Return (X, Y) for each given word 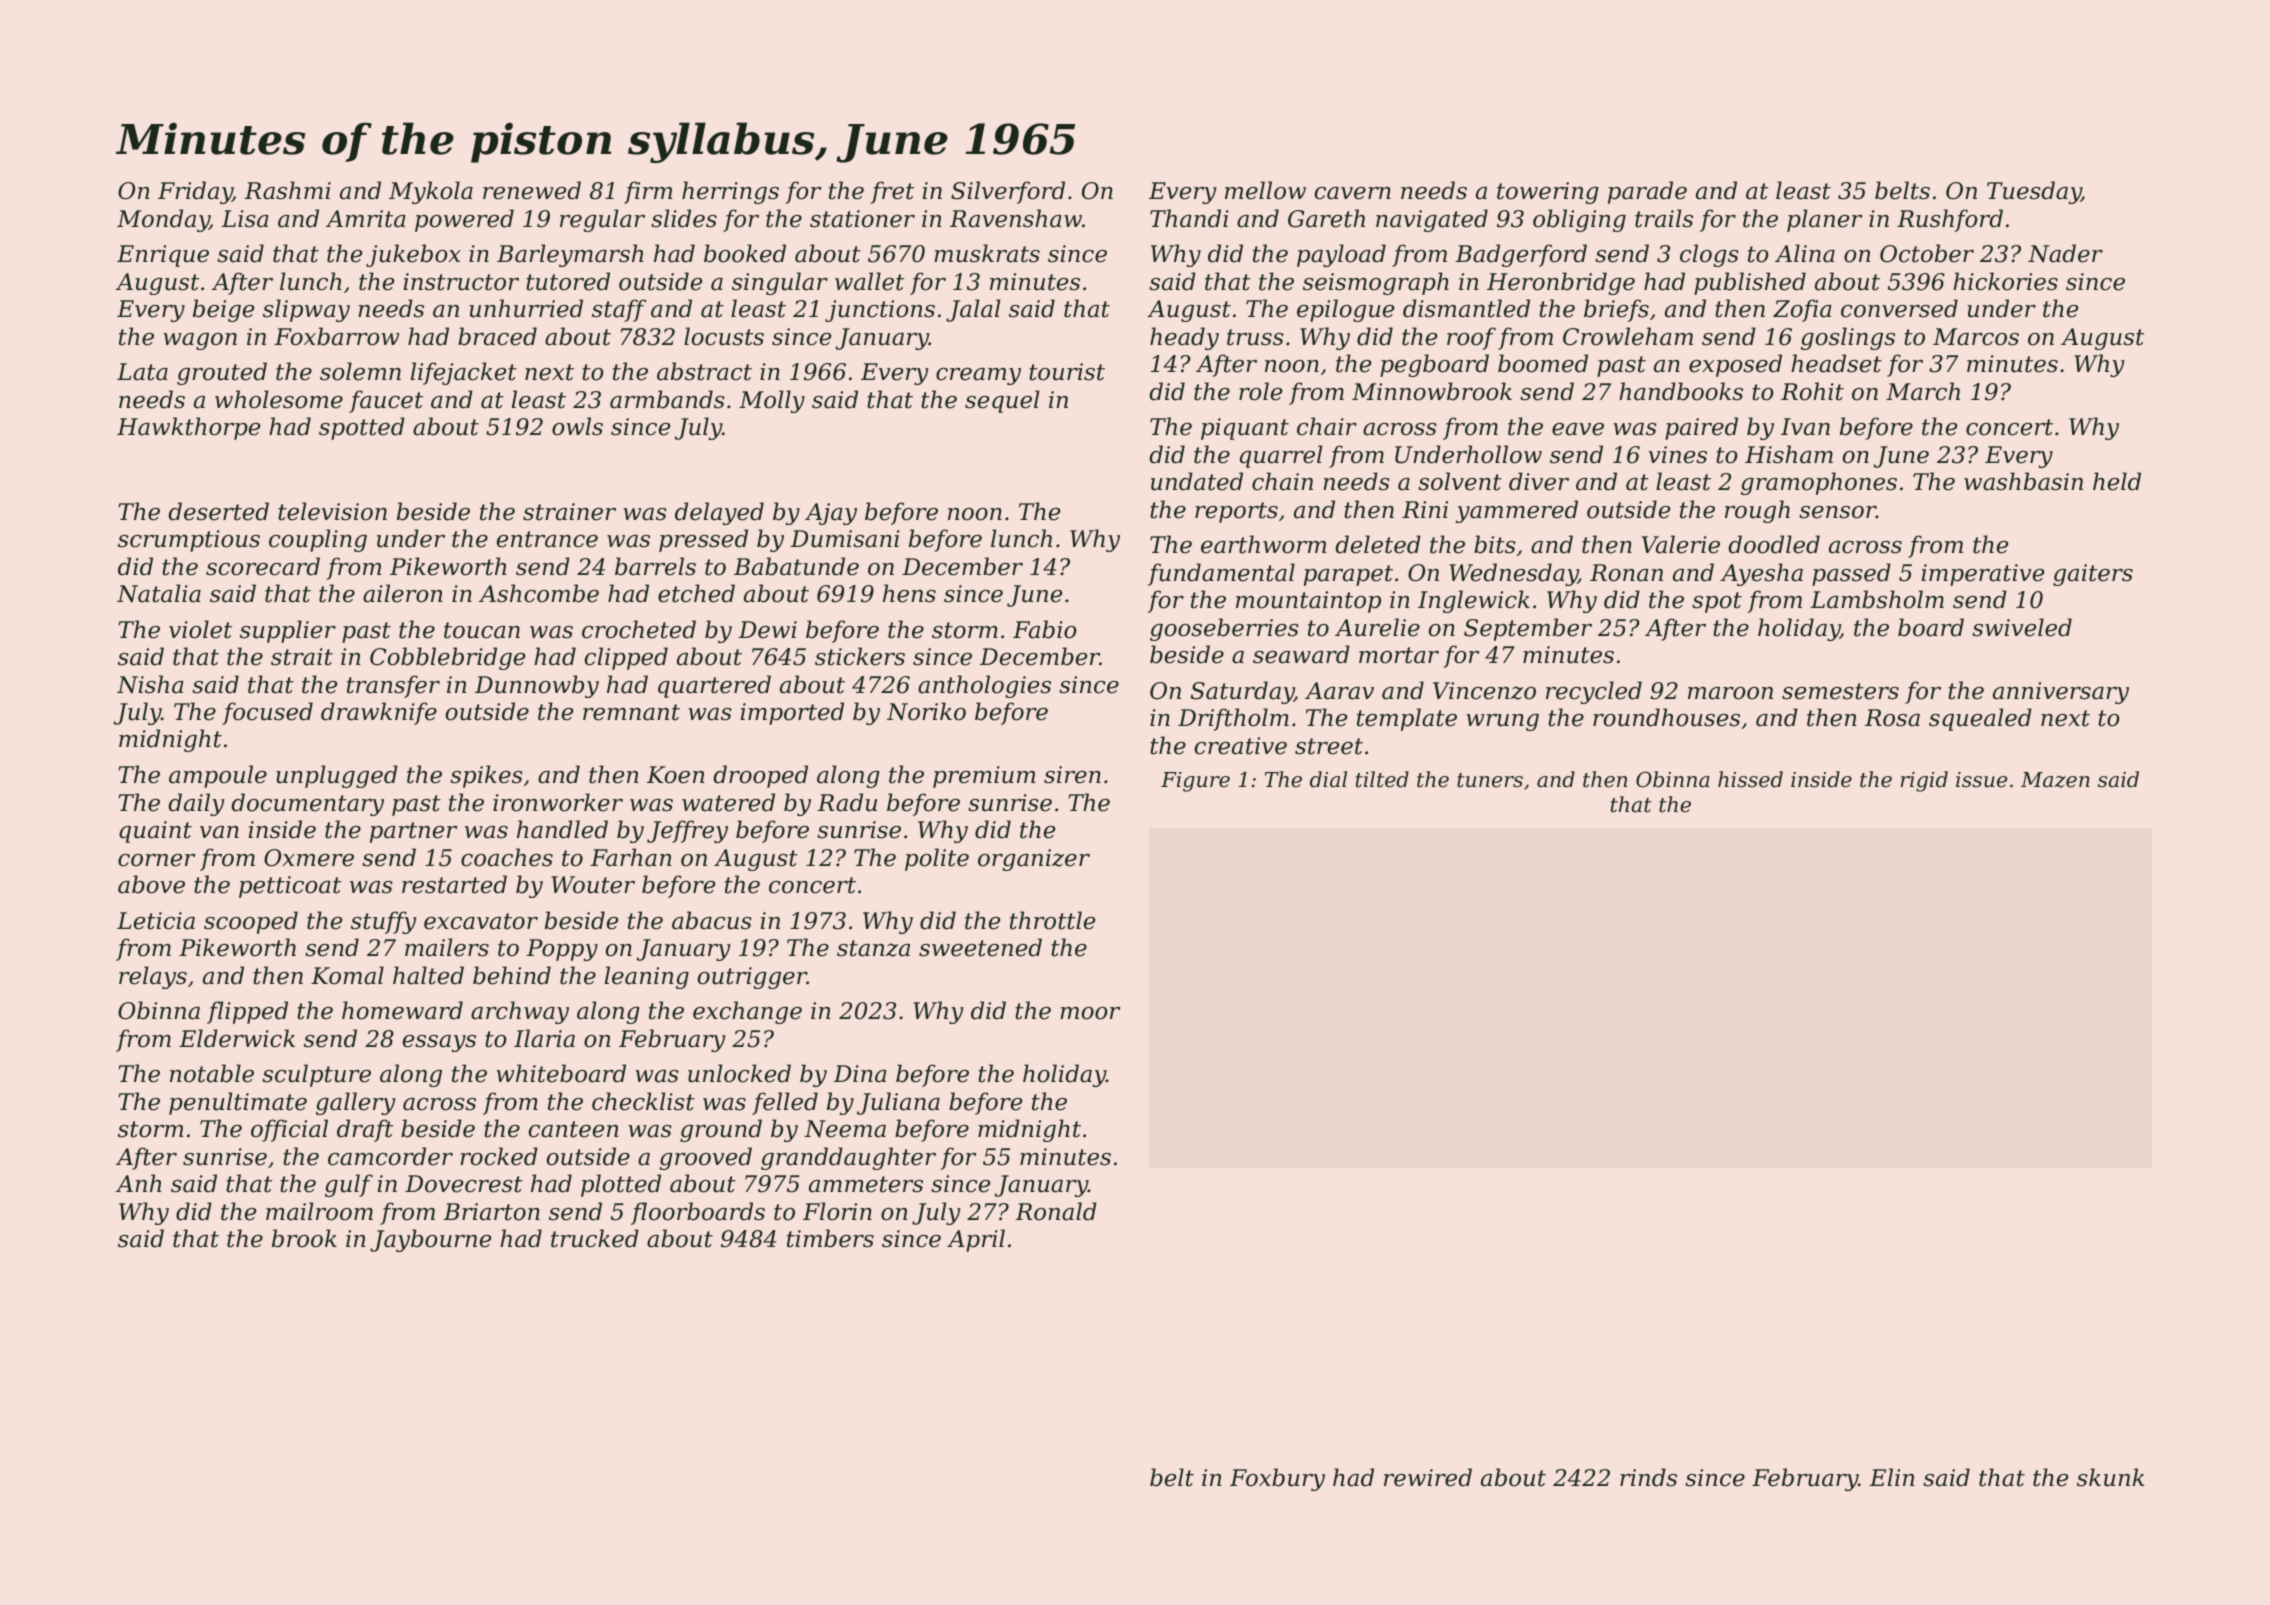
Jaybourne (430, 1240)
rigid (1924, 781)
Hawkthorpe (188, 428)
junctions (880, 311)
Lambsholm (1877, 599)
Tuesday (2034, 192)
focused (267, 713)
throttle (1052, 920)
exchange (747, 1012)
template (1407, 719)
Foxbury (1277, 1479)
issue (1981, 780)
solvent (1460, 481)
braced (497, 336)
